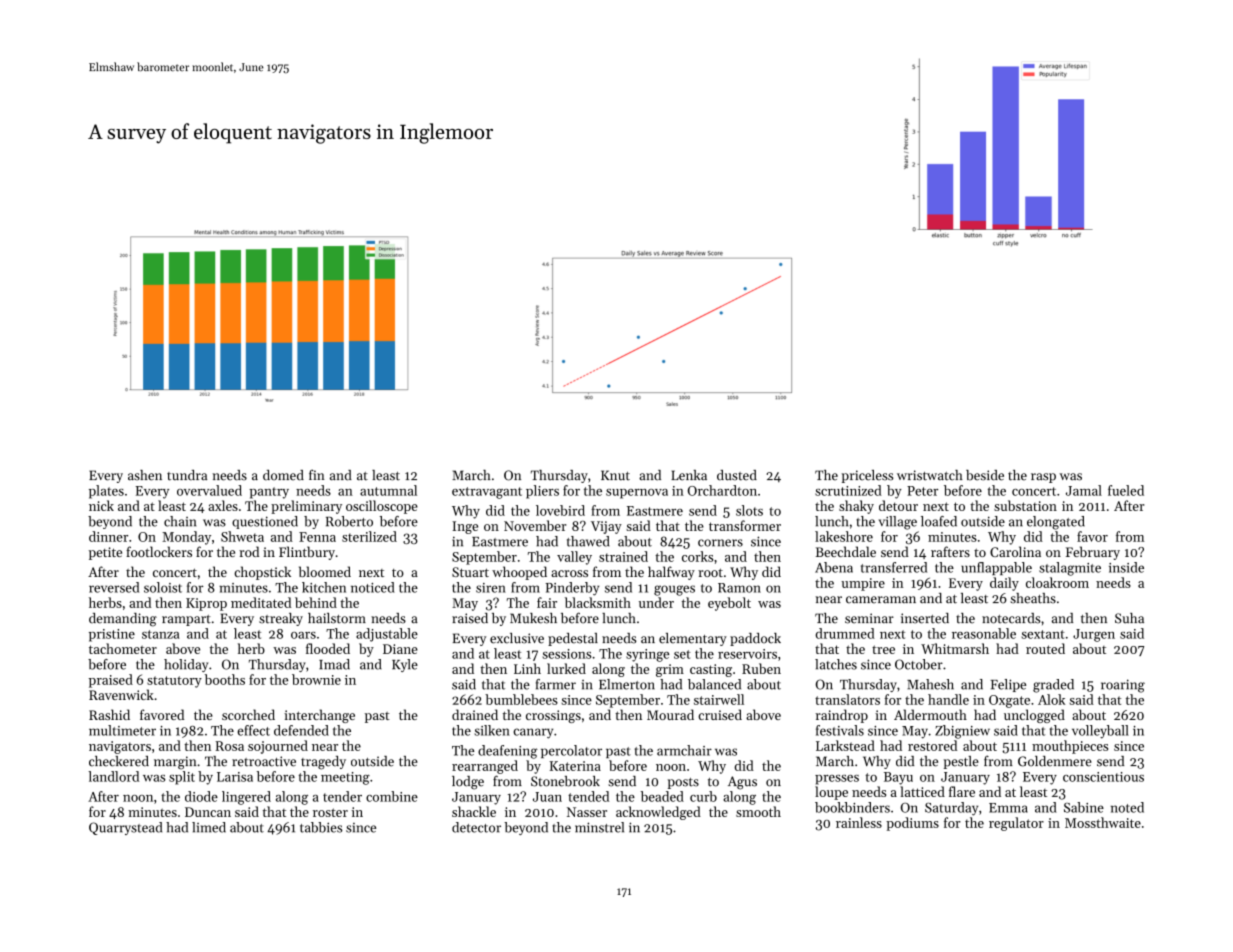 The height and width of the document is (952, 1233). Describe the element at coordinates (225, 679) in the document. I see `booths` at that location.
